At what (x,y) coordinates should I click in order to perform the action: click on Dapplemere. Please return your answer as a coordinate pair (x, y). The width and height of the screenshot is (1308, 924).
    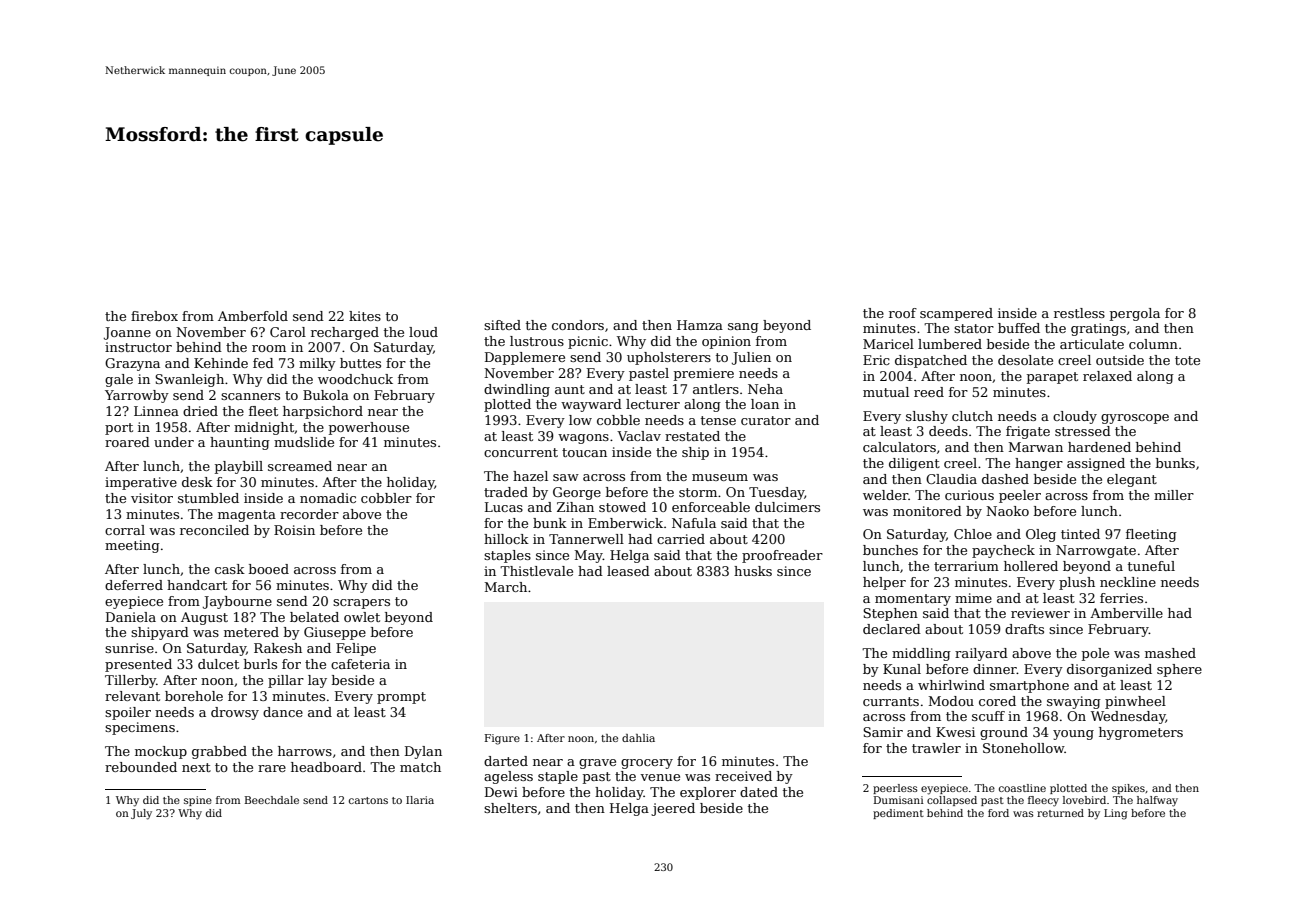
    Looking at the image, I should click on (525, 358).
